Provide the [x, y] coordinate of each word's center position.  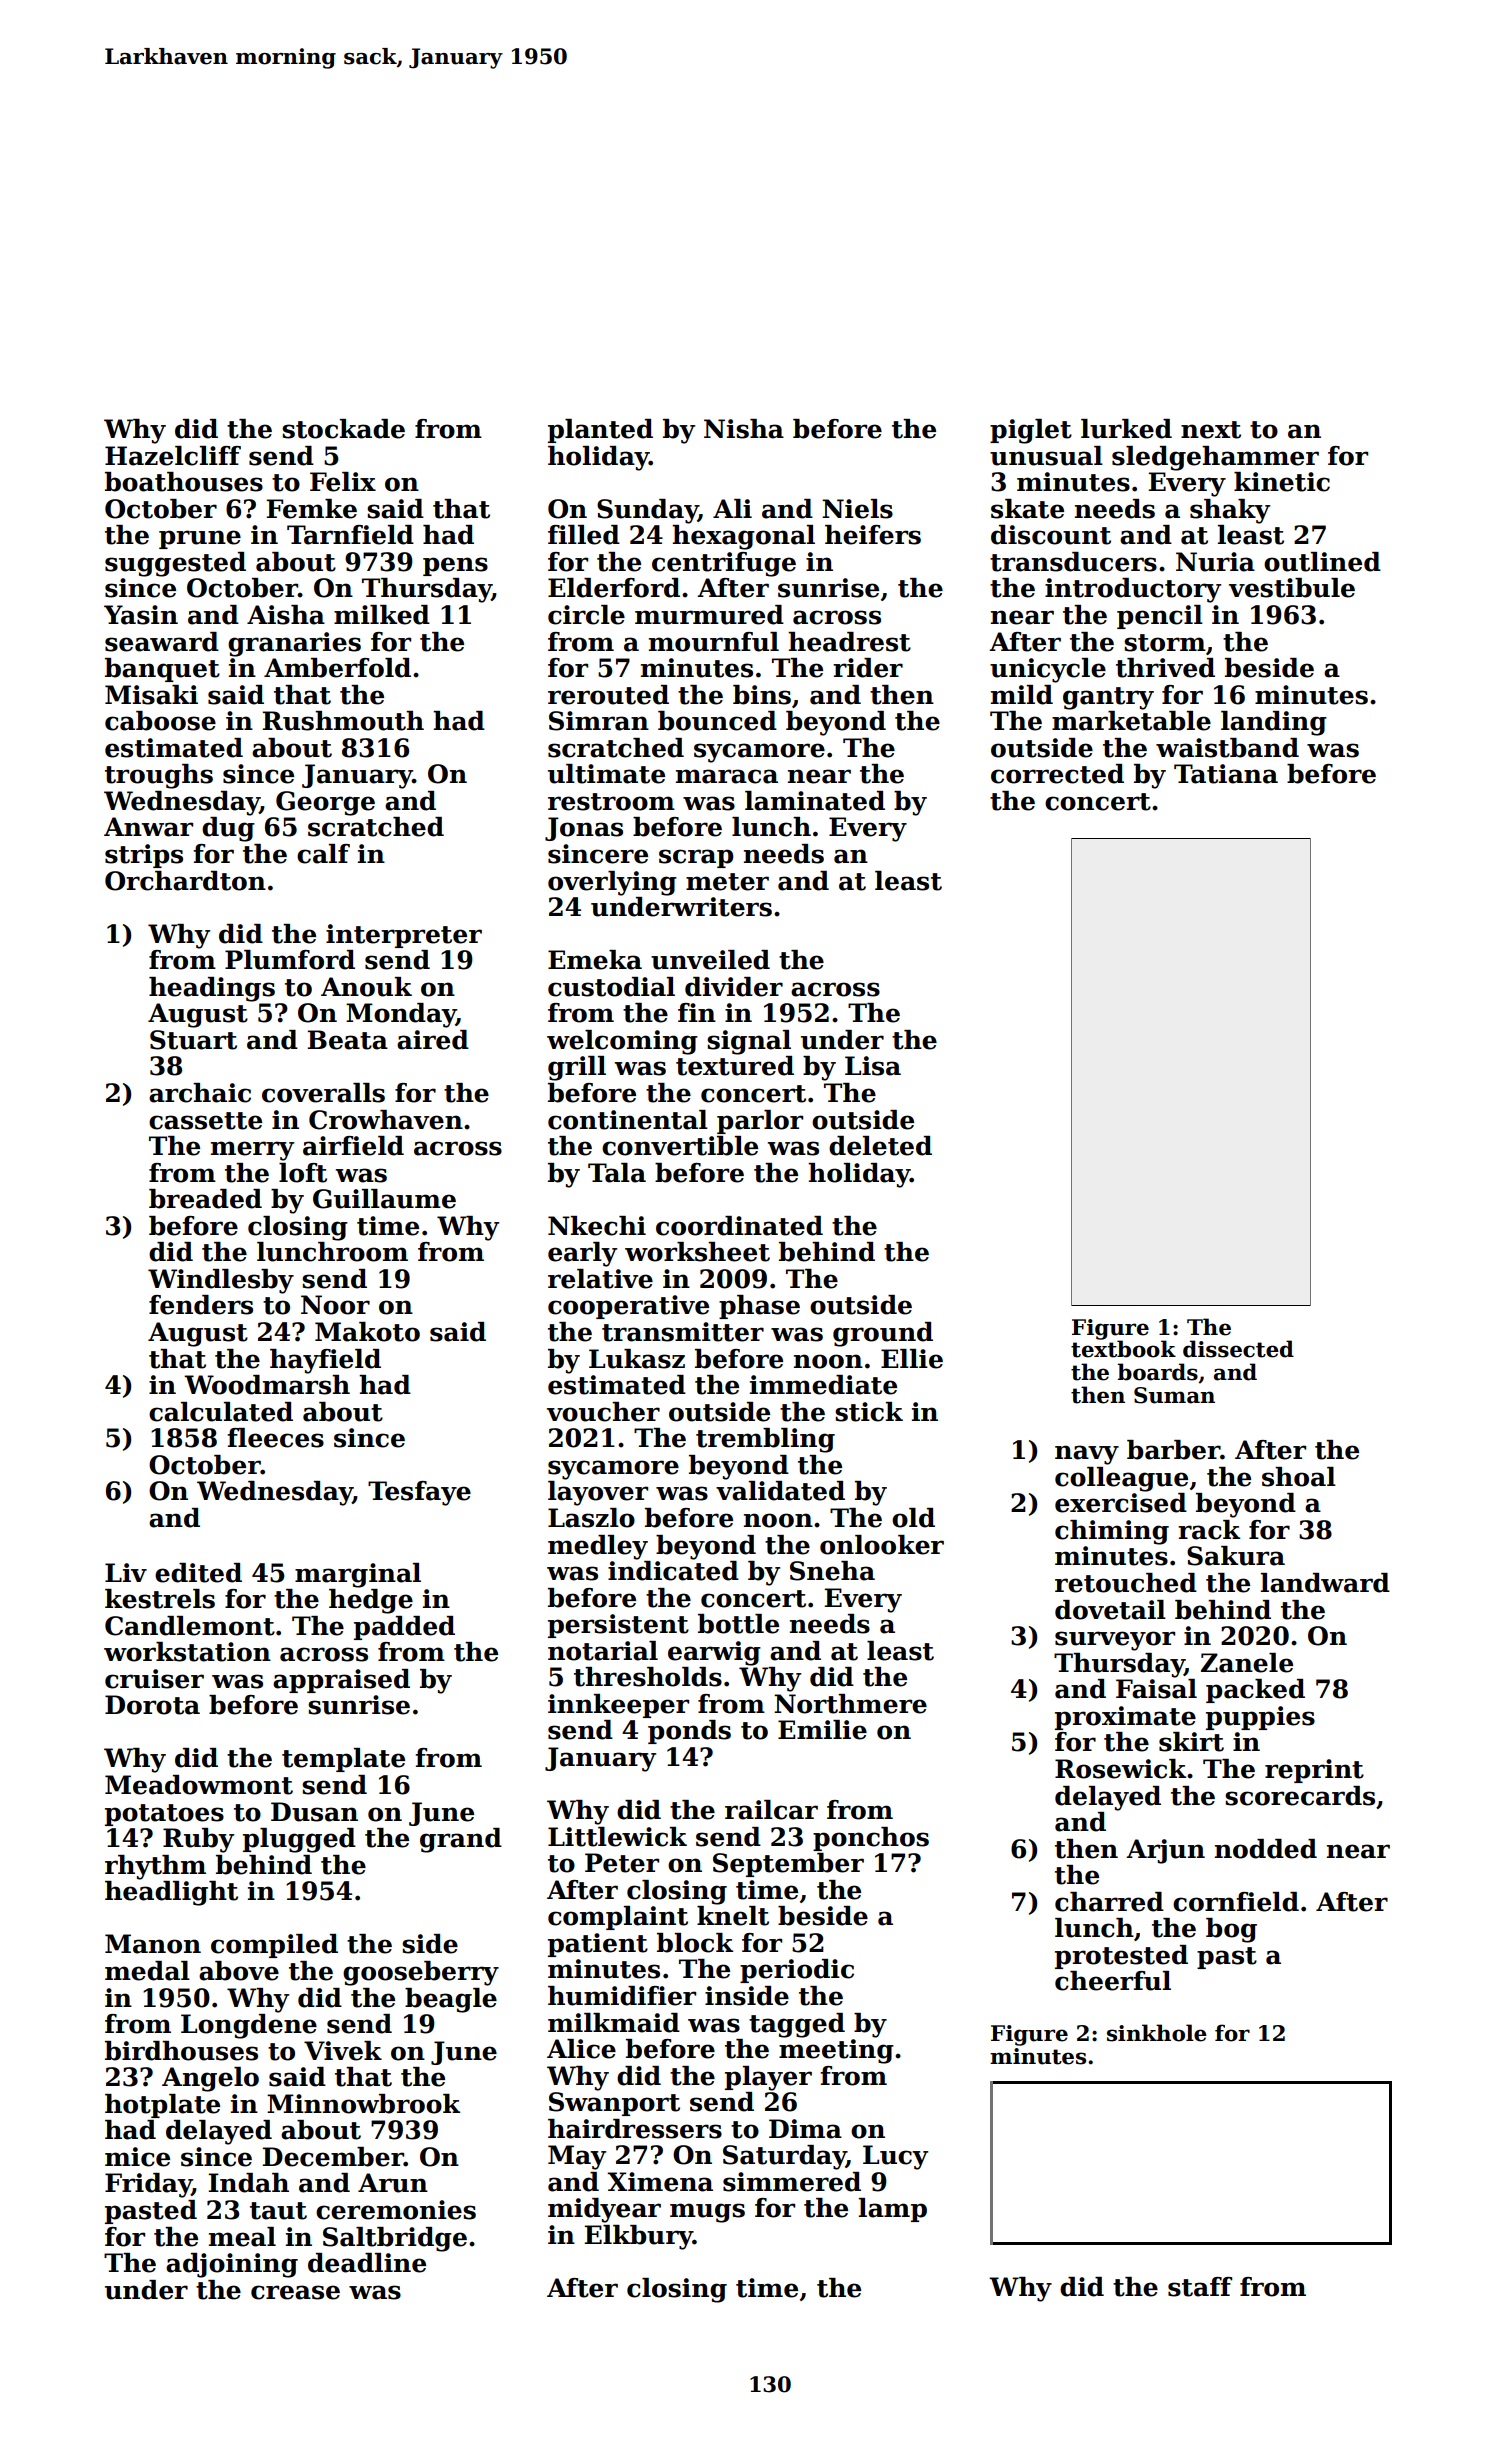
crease [295, 2292]
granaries [294, 644]
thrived [1165, 668]
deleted [880, 1146]
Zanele [1247, 1663]
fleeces [275, 1438]
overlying [612, 883]
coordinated [739, 1226]
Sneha [832, 1571]
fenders [201, 1305]
